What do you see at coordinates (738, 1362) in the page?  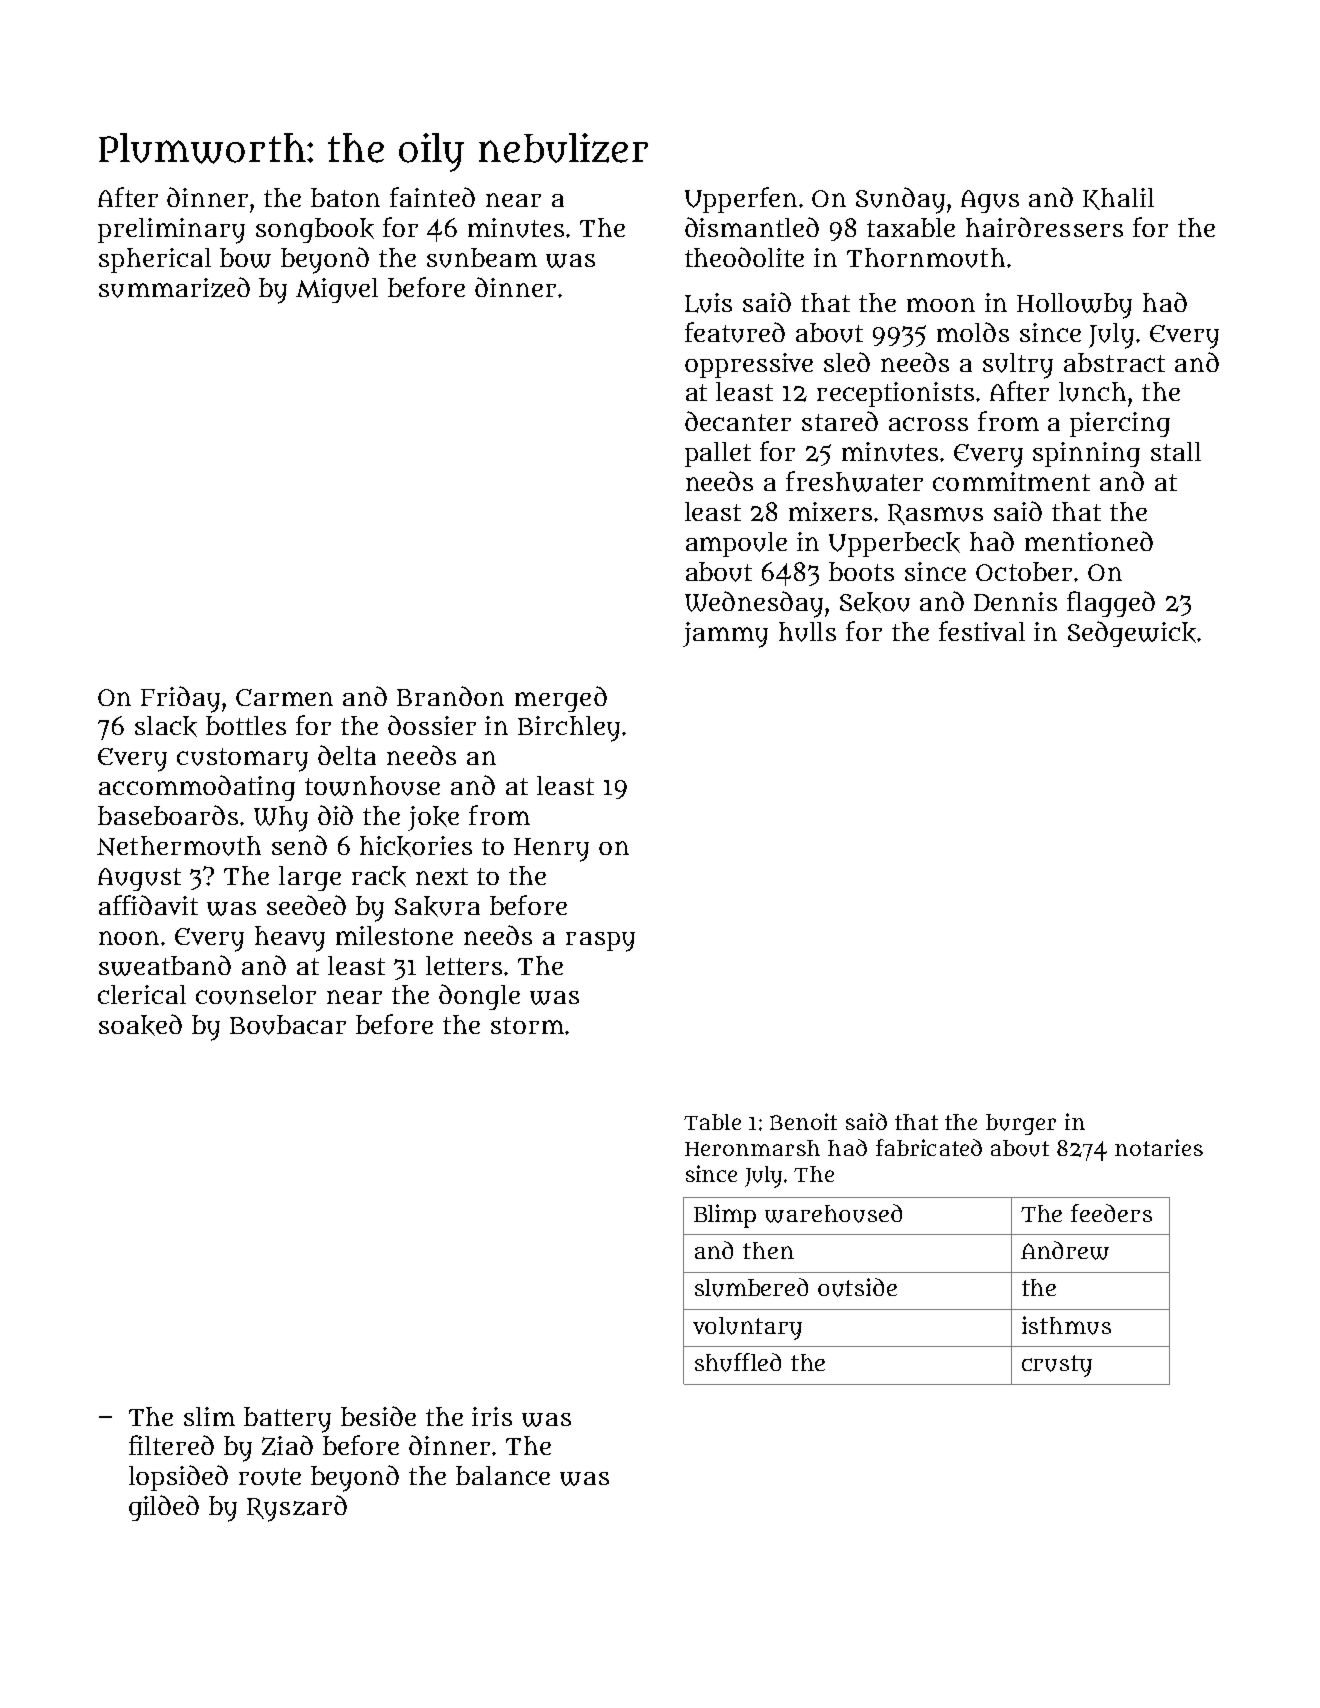 I see `shuffled` at bounding box center [738, 1362].
